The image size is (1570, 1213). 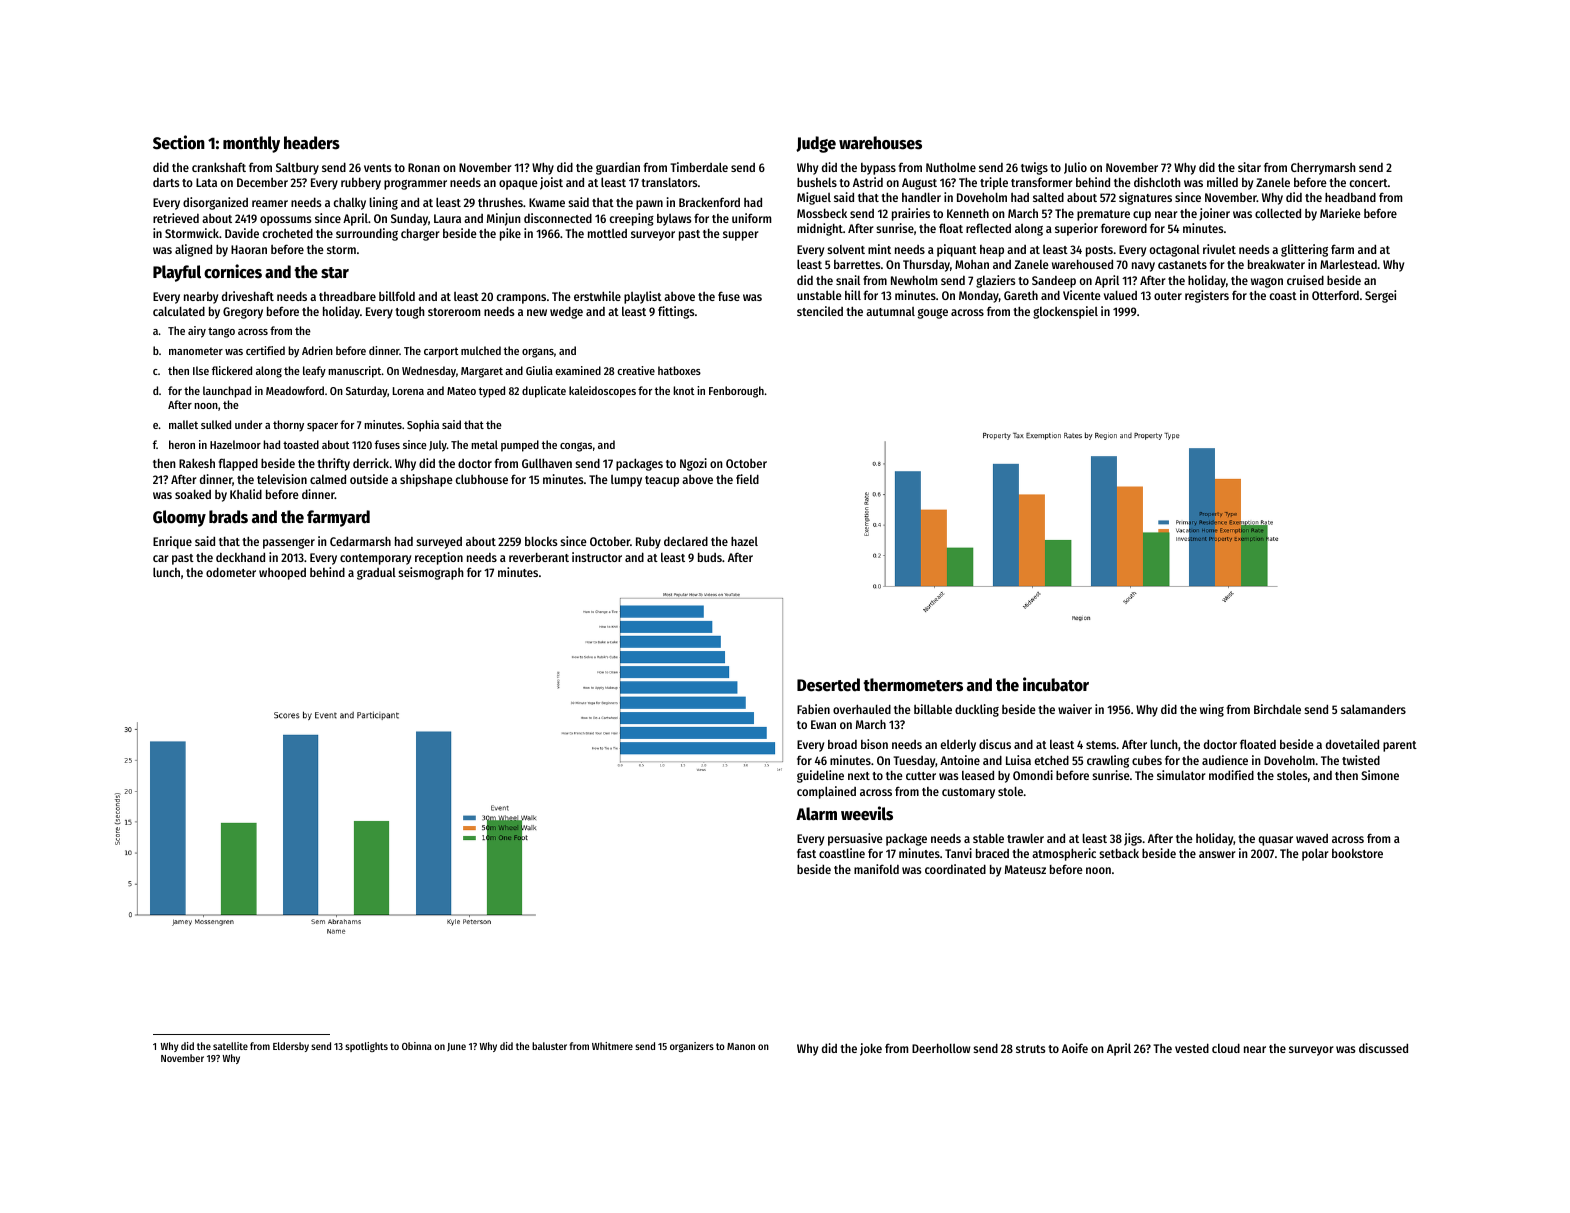 What do you see at coordinates (193, 494) in the document?
I see `soaked` at bounding box center [193, 494].
